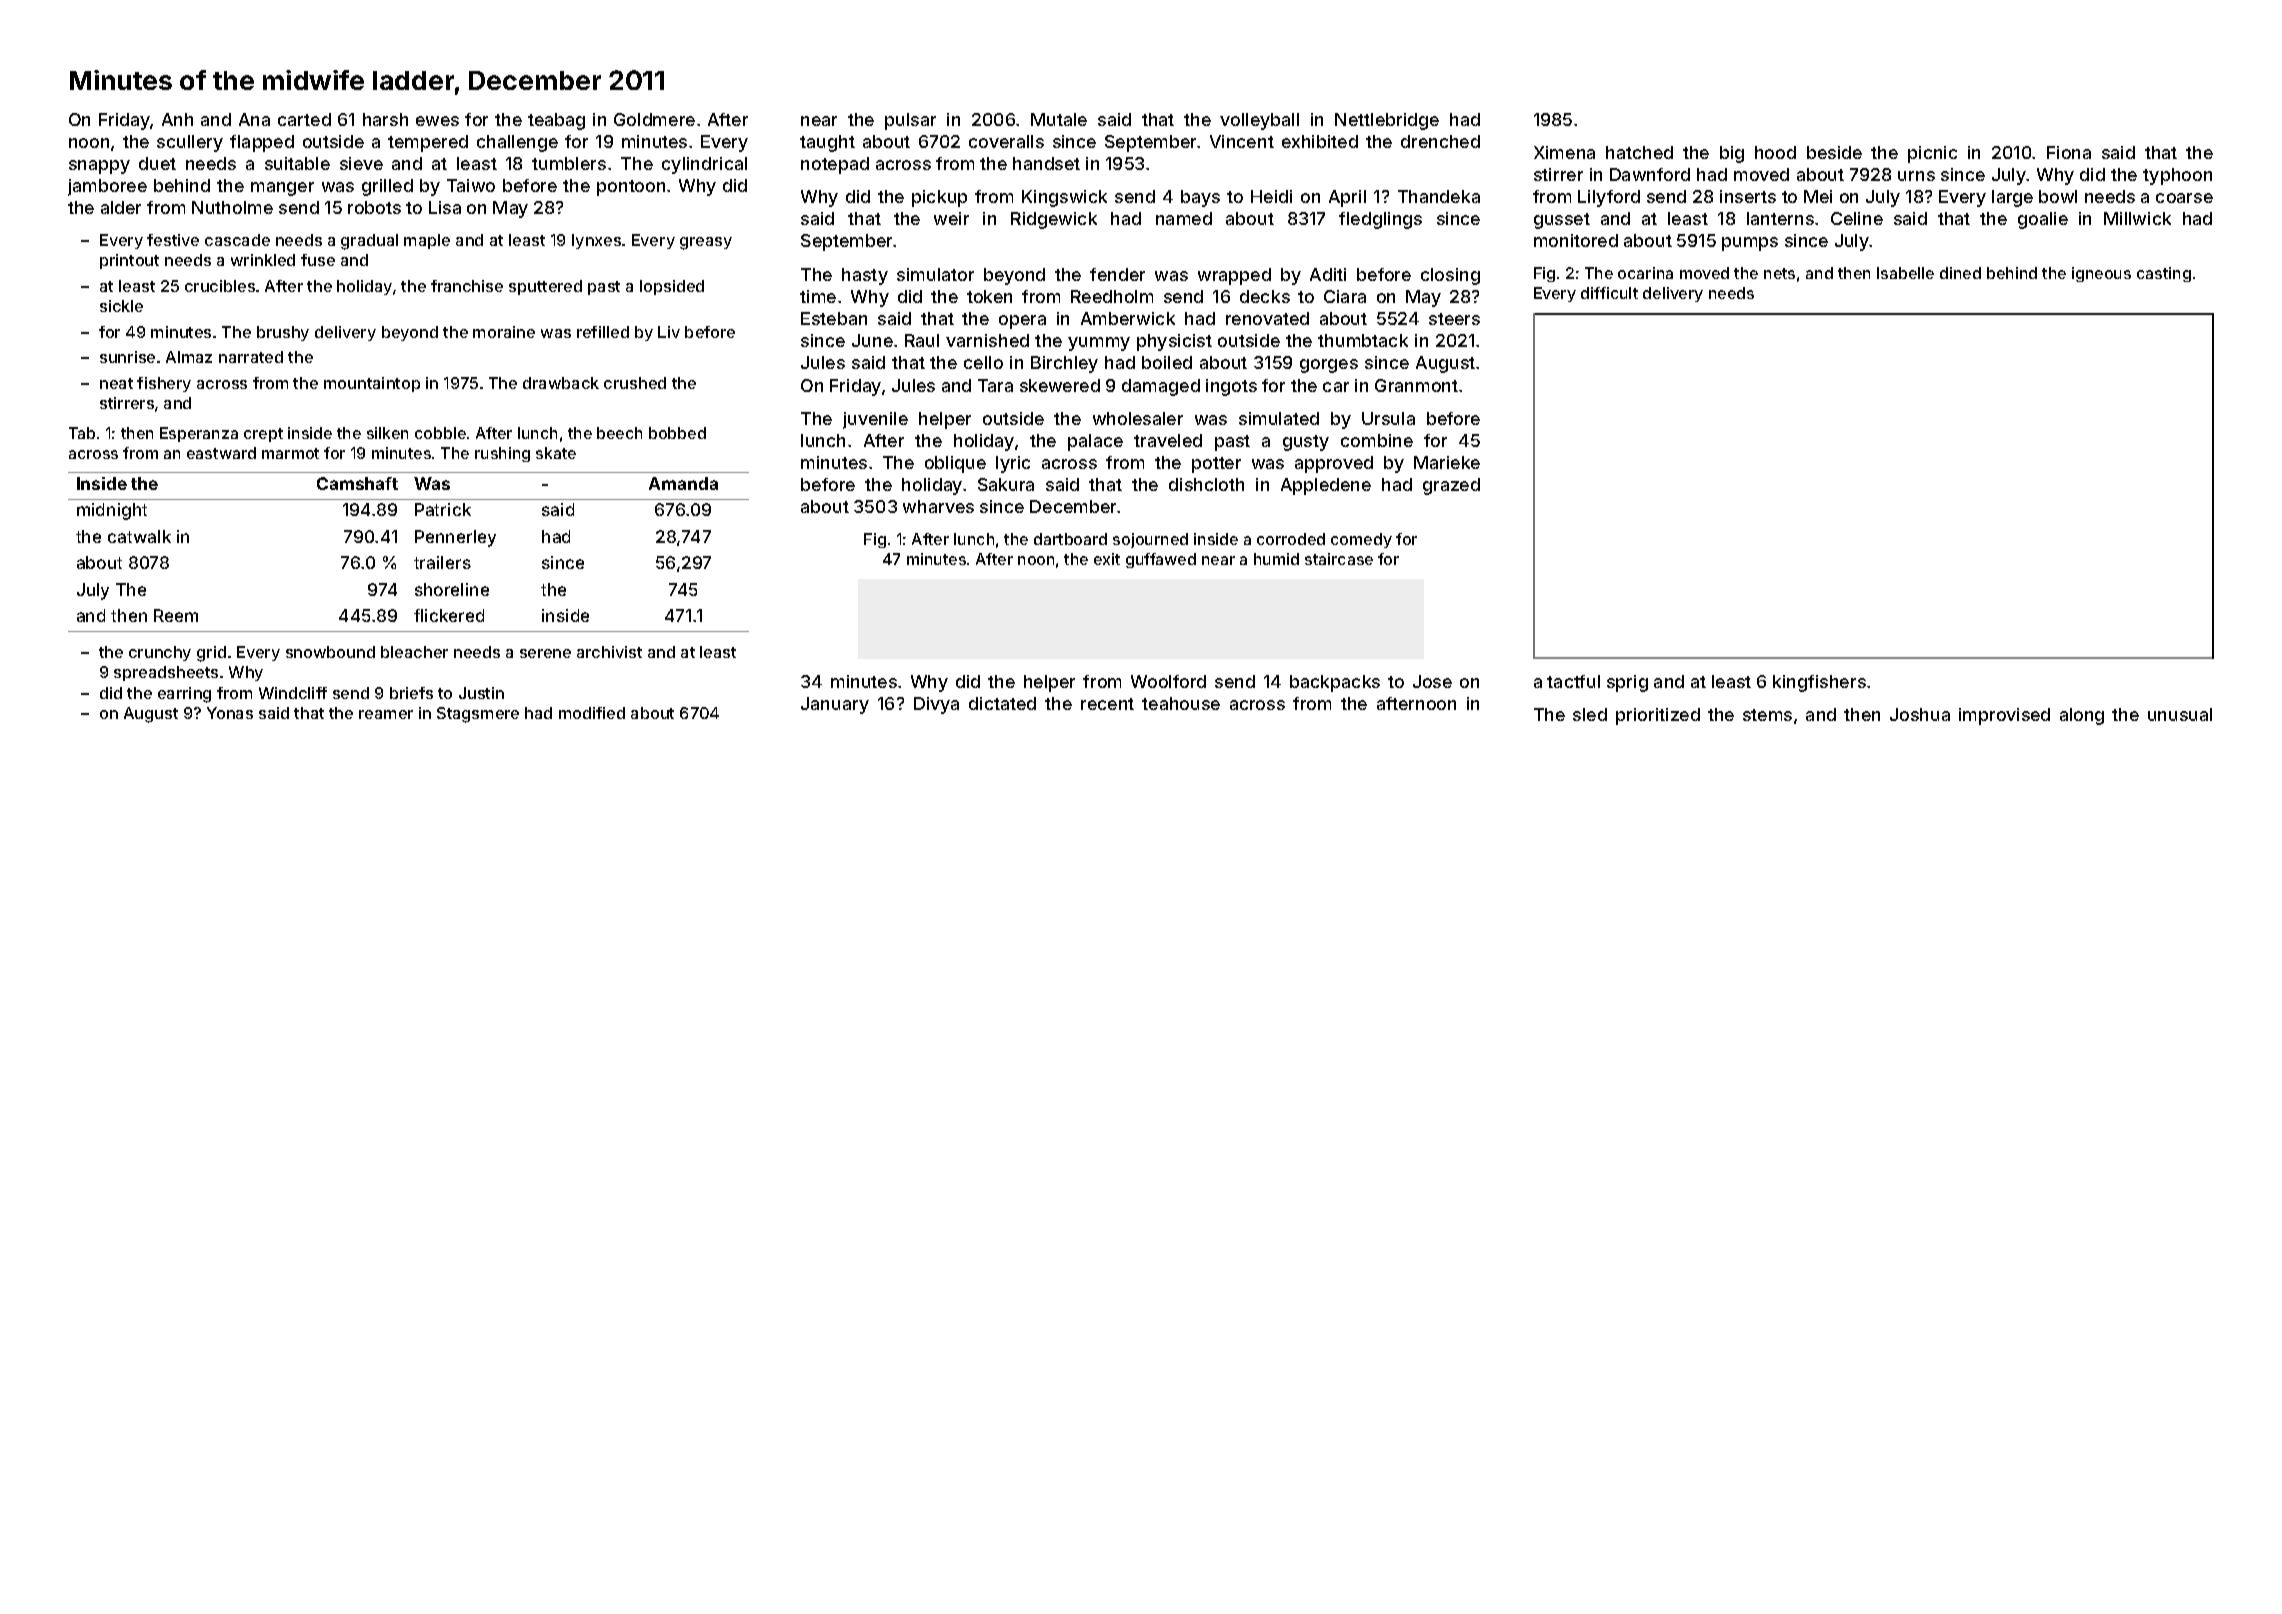 The width and height of the screenshot is (2282, 1614). What do you see at coordinates (995, 385) in the screenshot?
I see `Tara` at bounding box center [995, 385].
